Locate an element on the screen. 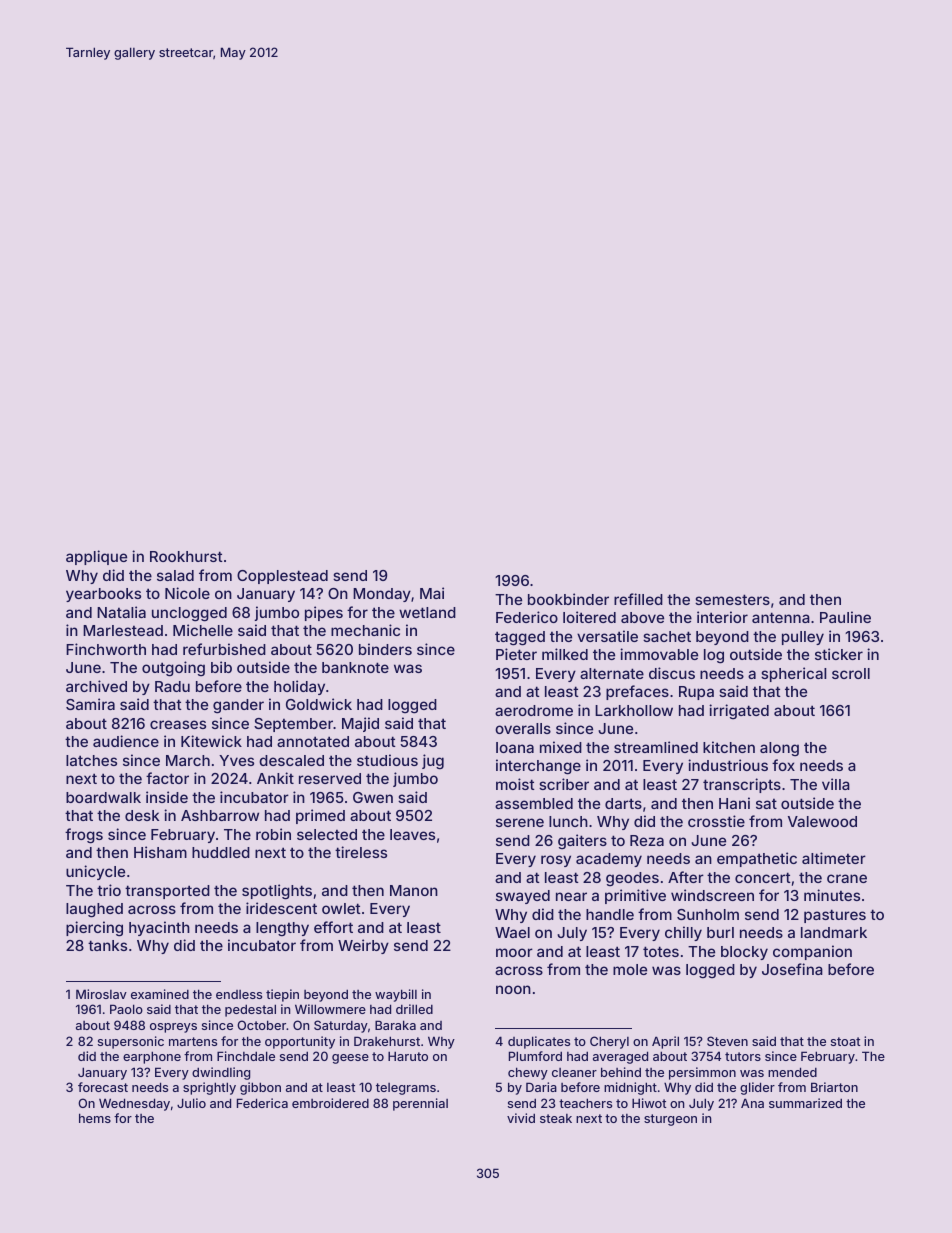 The width and height of the screenshot is (952, 1233). Weirby is located at coordinates (363, 946).
